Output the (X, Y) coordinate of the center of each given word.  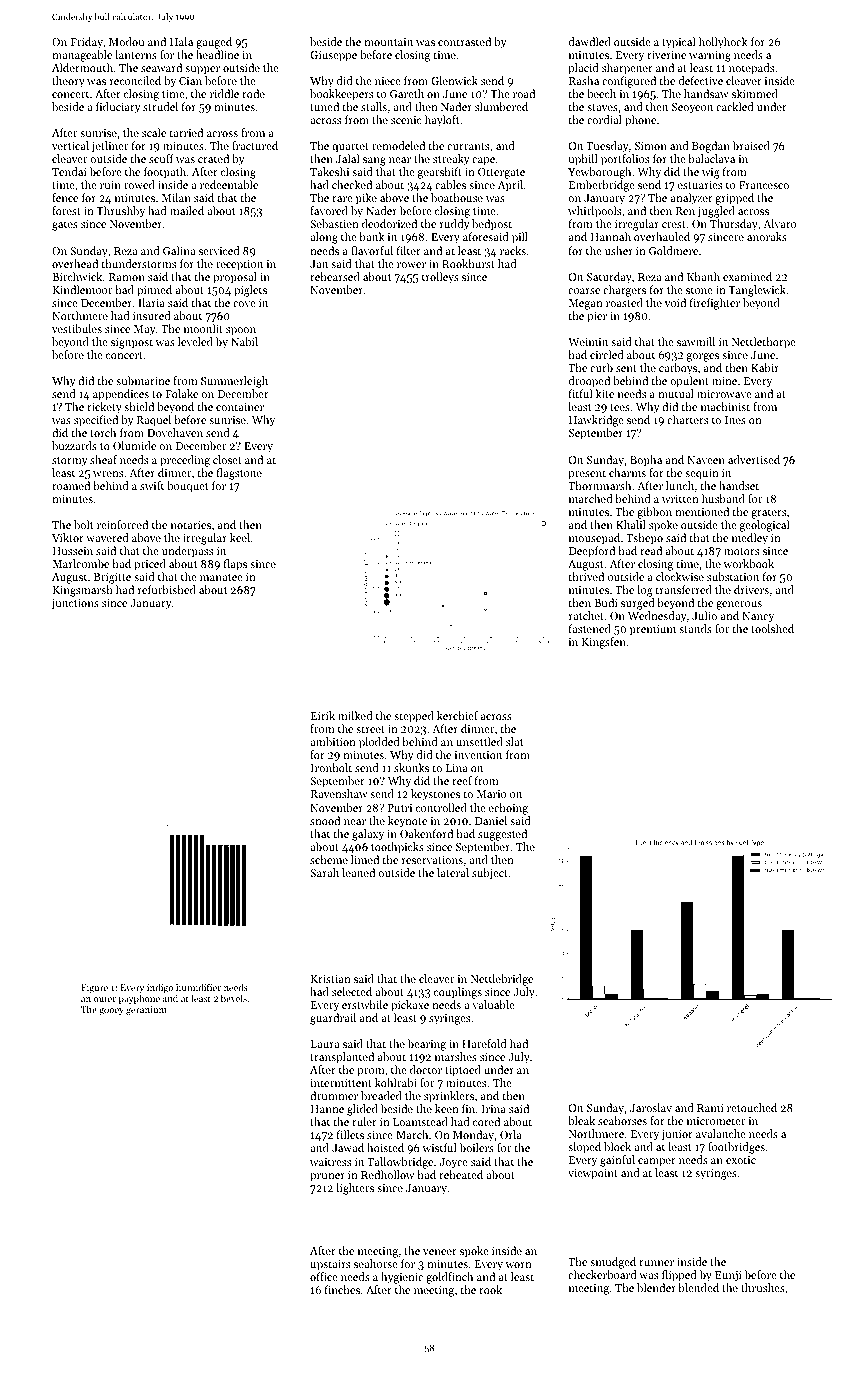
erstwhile (365, 1004)
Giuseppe (333, 56)
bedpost (492, 225)
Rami (710, 1108)
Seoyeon (692, 108)
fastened (590, 628)
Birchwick (77, 276)
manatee (221, 577)
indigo (160, 988)
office (324, 1276)
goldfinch (449, 1278)
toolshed (772, 628)
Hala (181, 41)
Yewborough (599, 173)
